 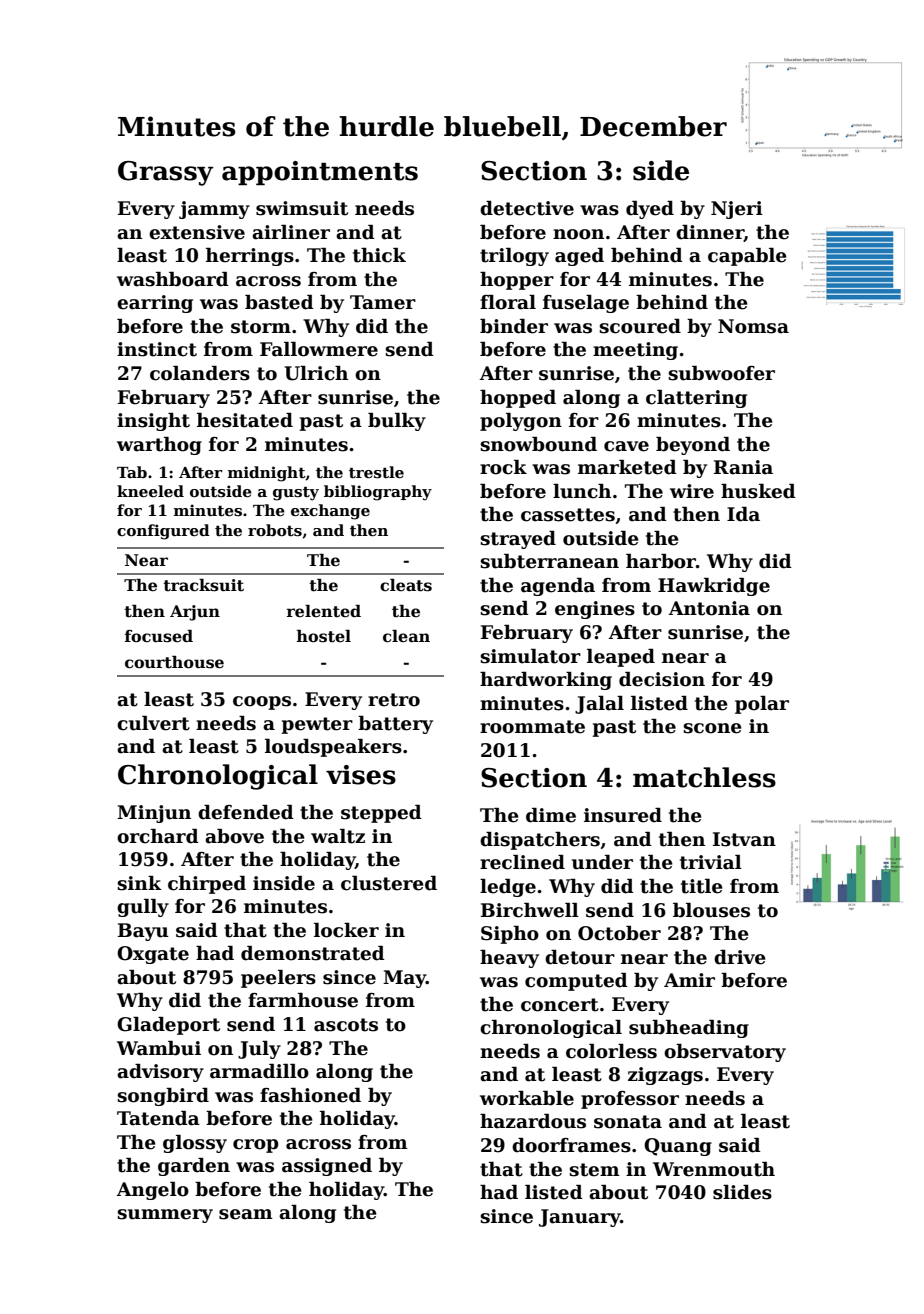 I want to click on instinct, so click(x=157, y=349).
